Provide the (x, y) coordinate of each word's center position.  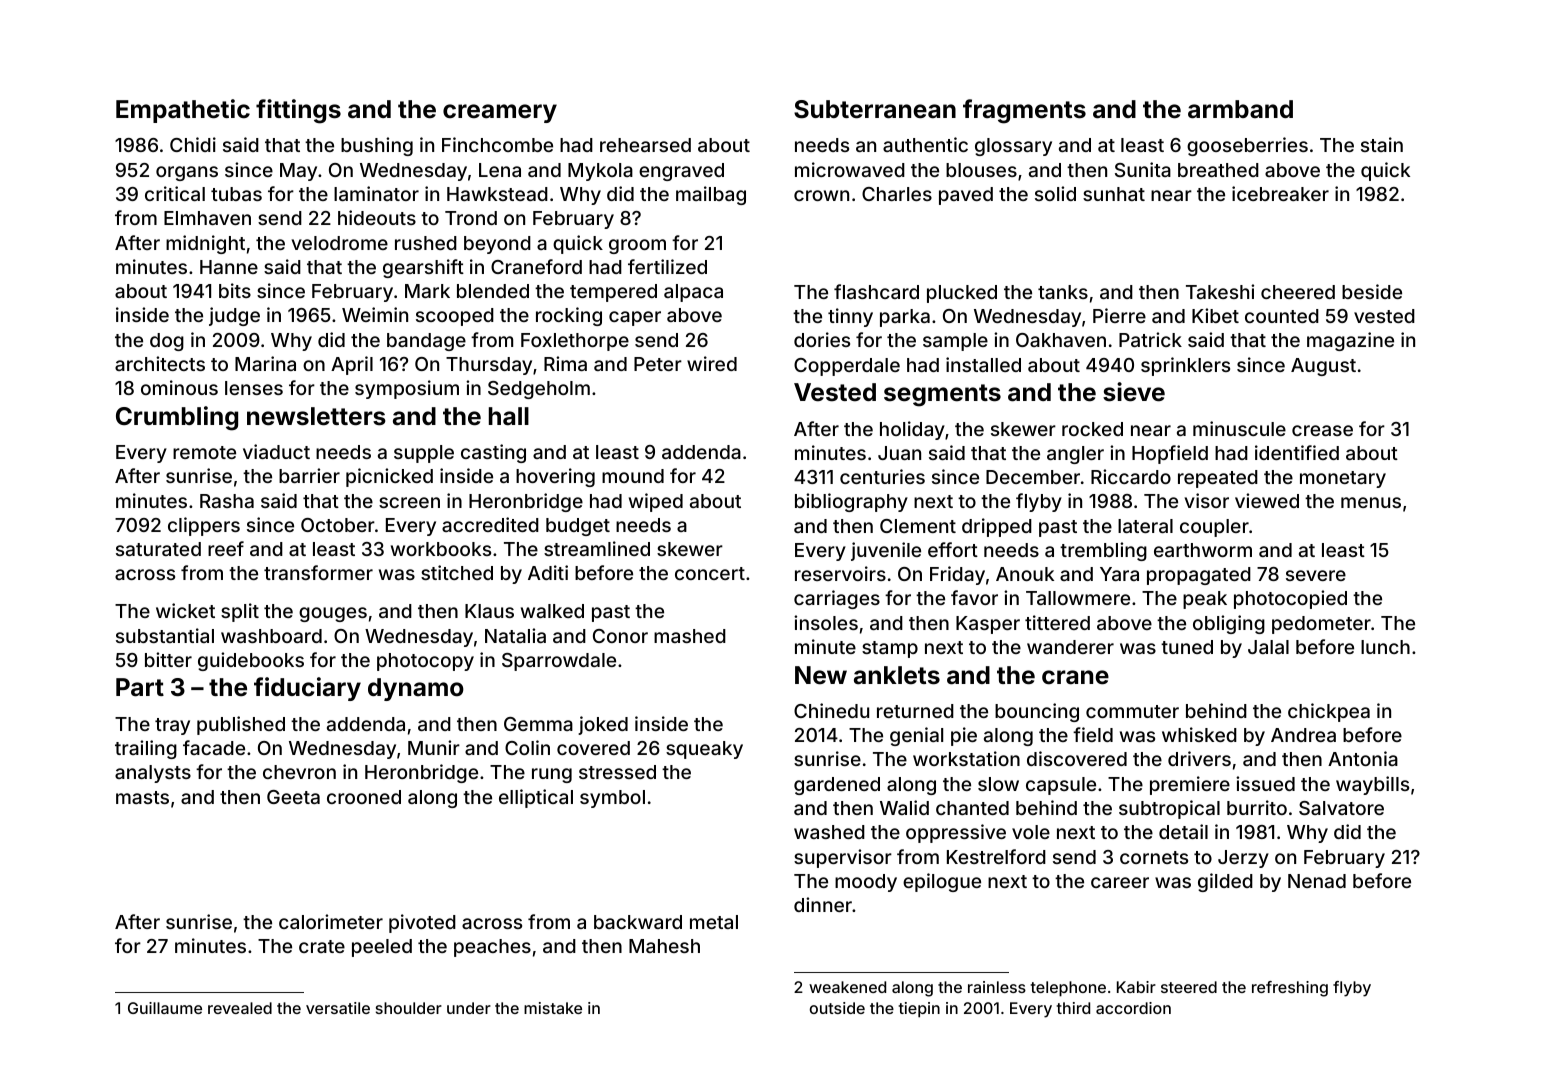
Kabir (1136, 987)
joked (603, 725)
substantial (165, 635)
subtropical (1169, 809)
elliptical (536, 798)
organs (187, 173)
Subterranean (875, 109)
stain (1382, 144)
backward (638, 922)
